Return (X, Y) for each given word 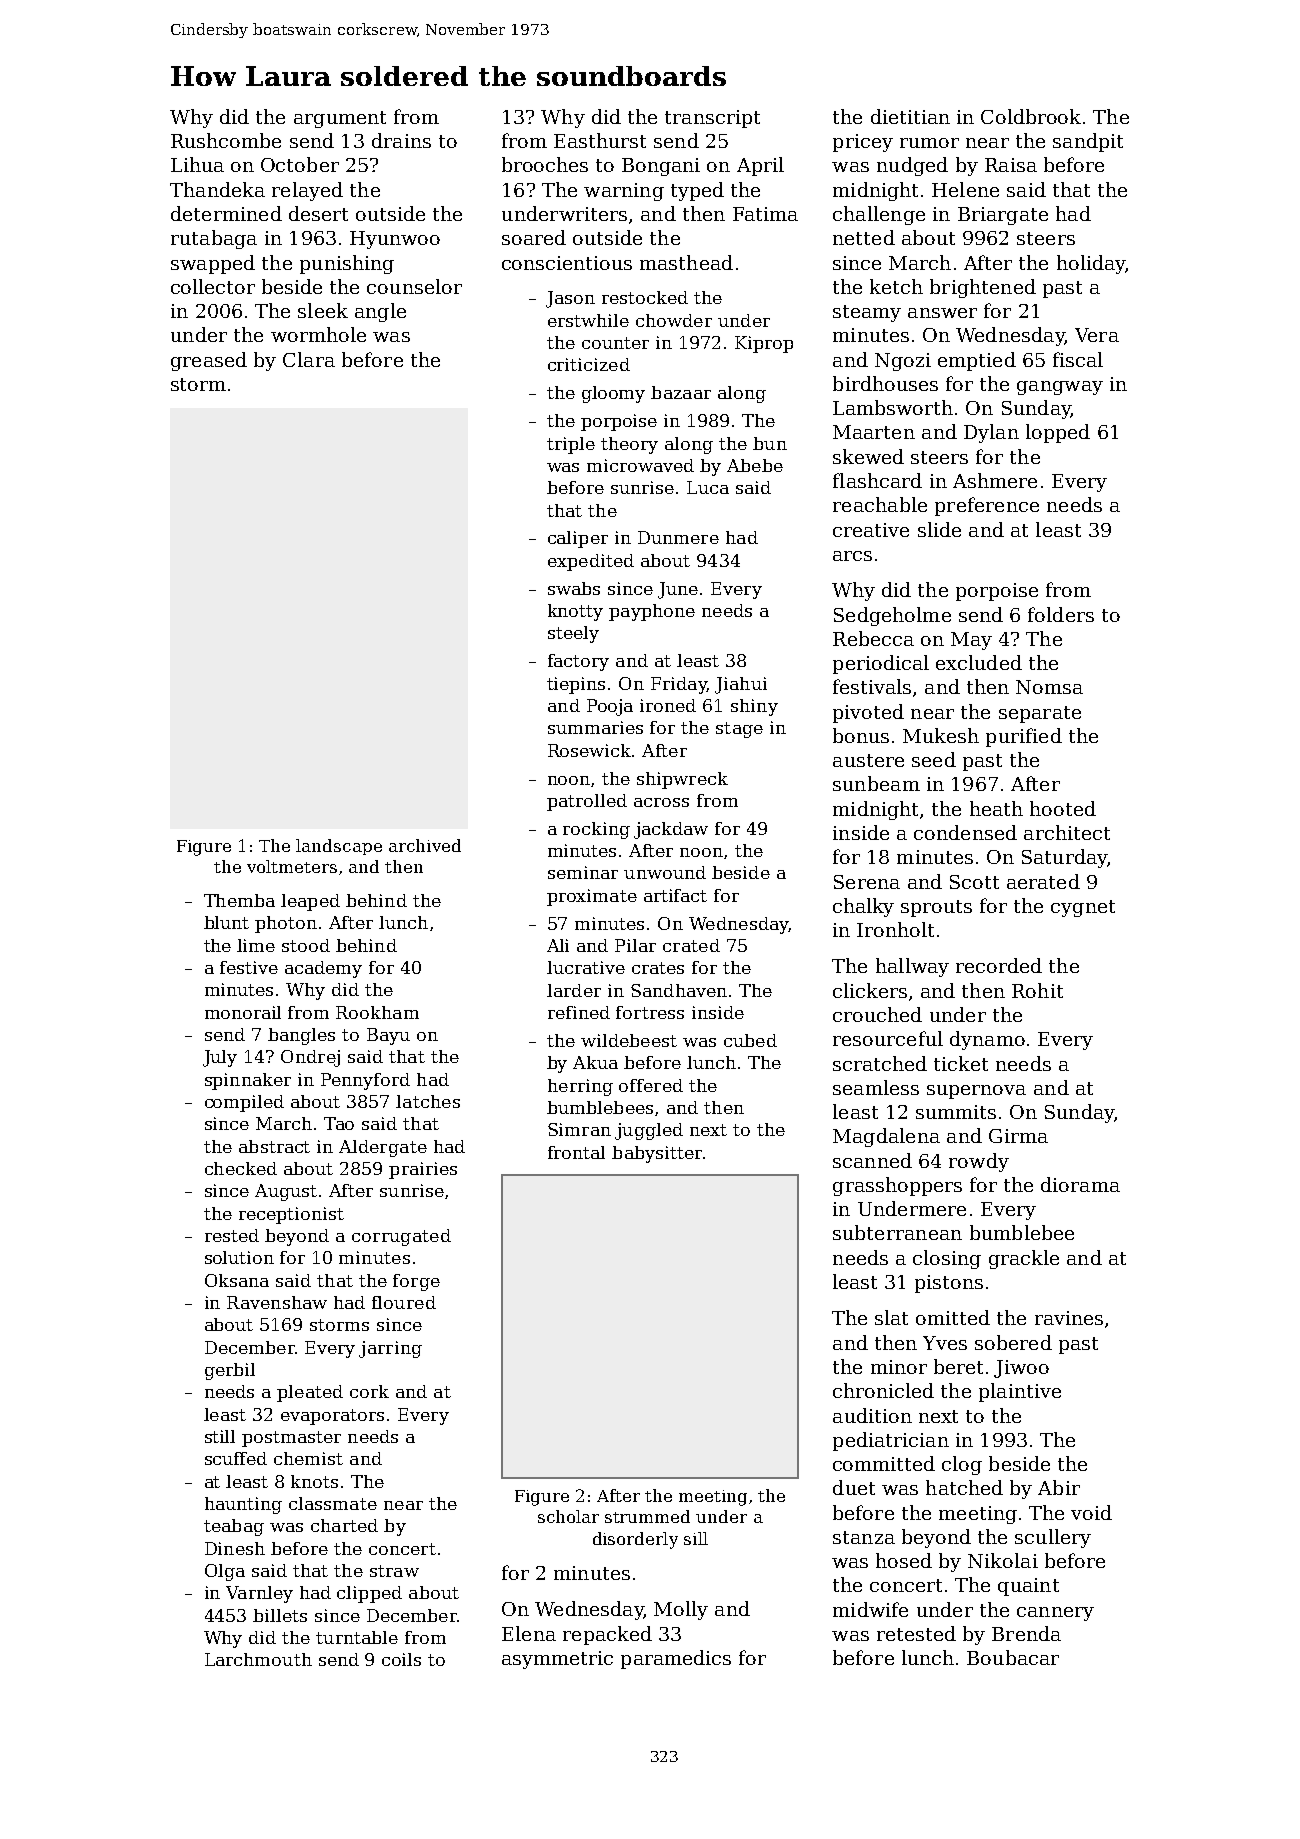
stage (739, 730)
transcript (712, 119)
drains (401, 140)
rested (232, 1235)
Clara (309, 359)
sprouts (936, 908)
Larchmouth (258, 1659)
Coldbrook (1031, 116)
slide (939, 529)
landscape (339, 847)
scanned (872, 1160)
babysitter (657, 1154)
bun (770, 443)
